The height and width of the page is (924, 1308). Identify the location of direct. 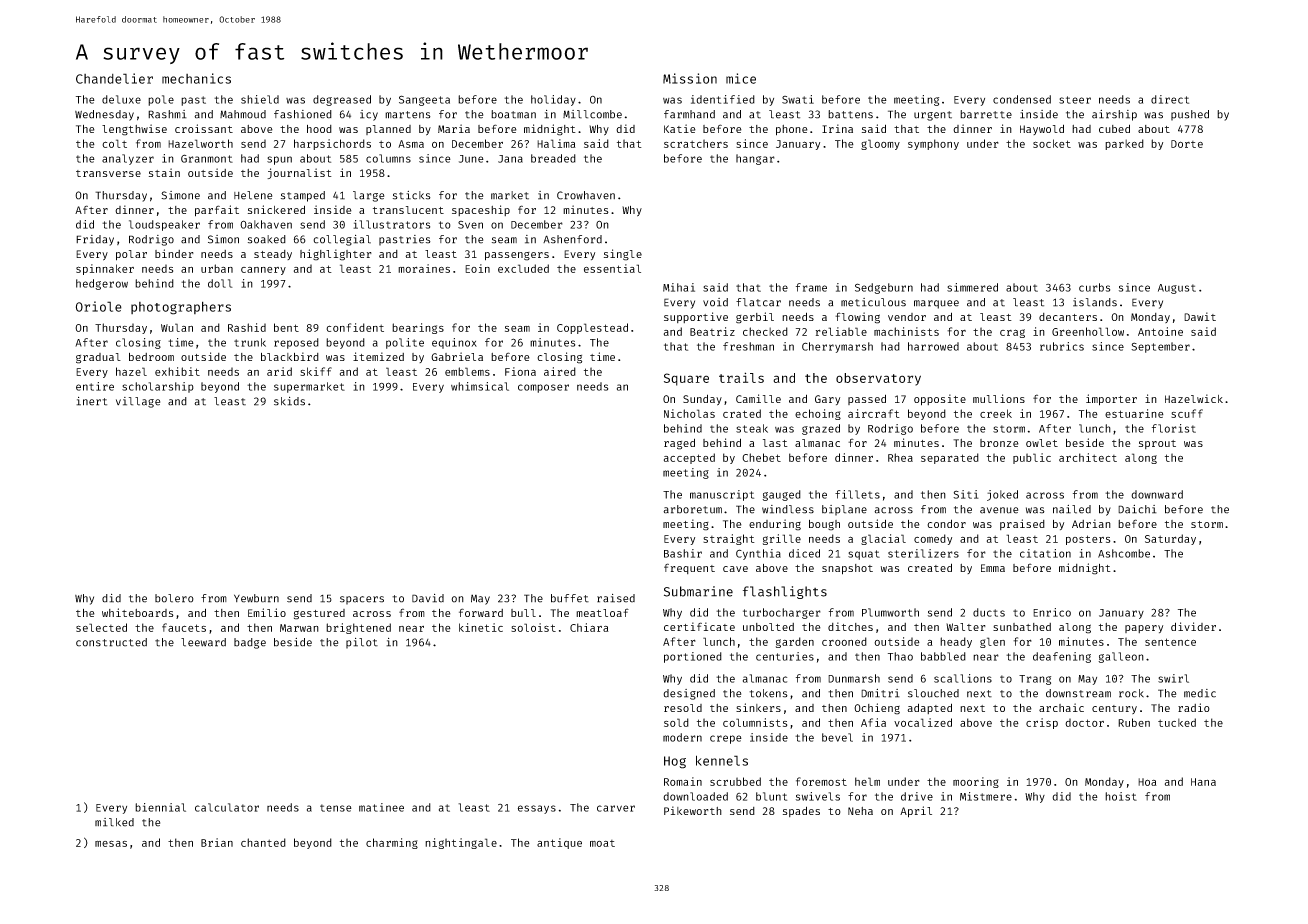
(1170, 99).
